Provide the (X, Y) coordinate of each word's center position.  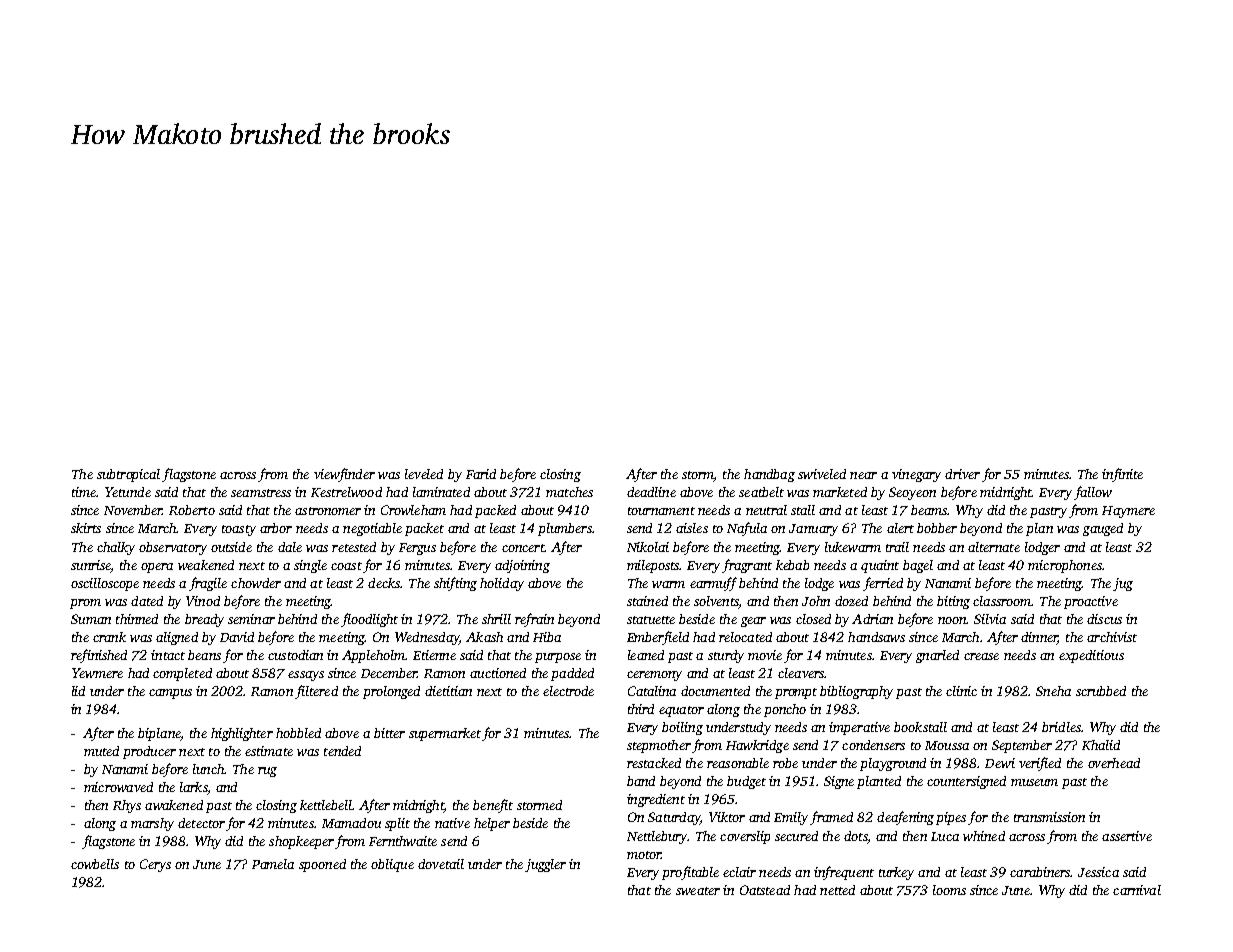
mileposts (653, 566)
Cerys (155, 865)
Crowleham (413, 510)
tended (342, 751)
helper (492, 824)
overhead (1114, 763)
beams (929, 510)
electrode (568, 691)
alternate (994, 547)
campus (170, 694)
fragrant (747, 566)
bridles (1061, 727)
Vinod (203, 601)
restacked (654, 763)
